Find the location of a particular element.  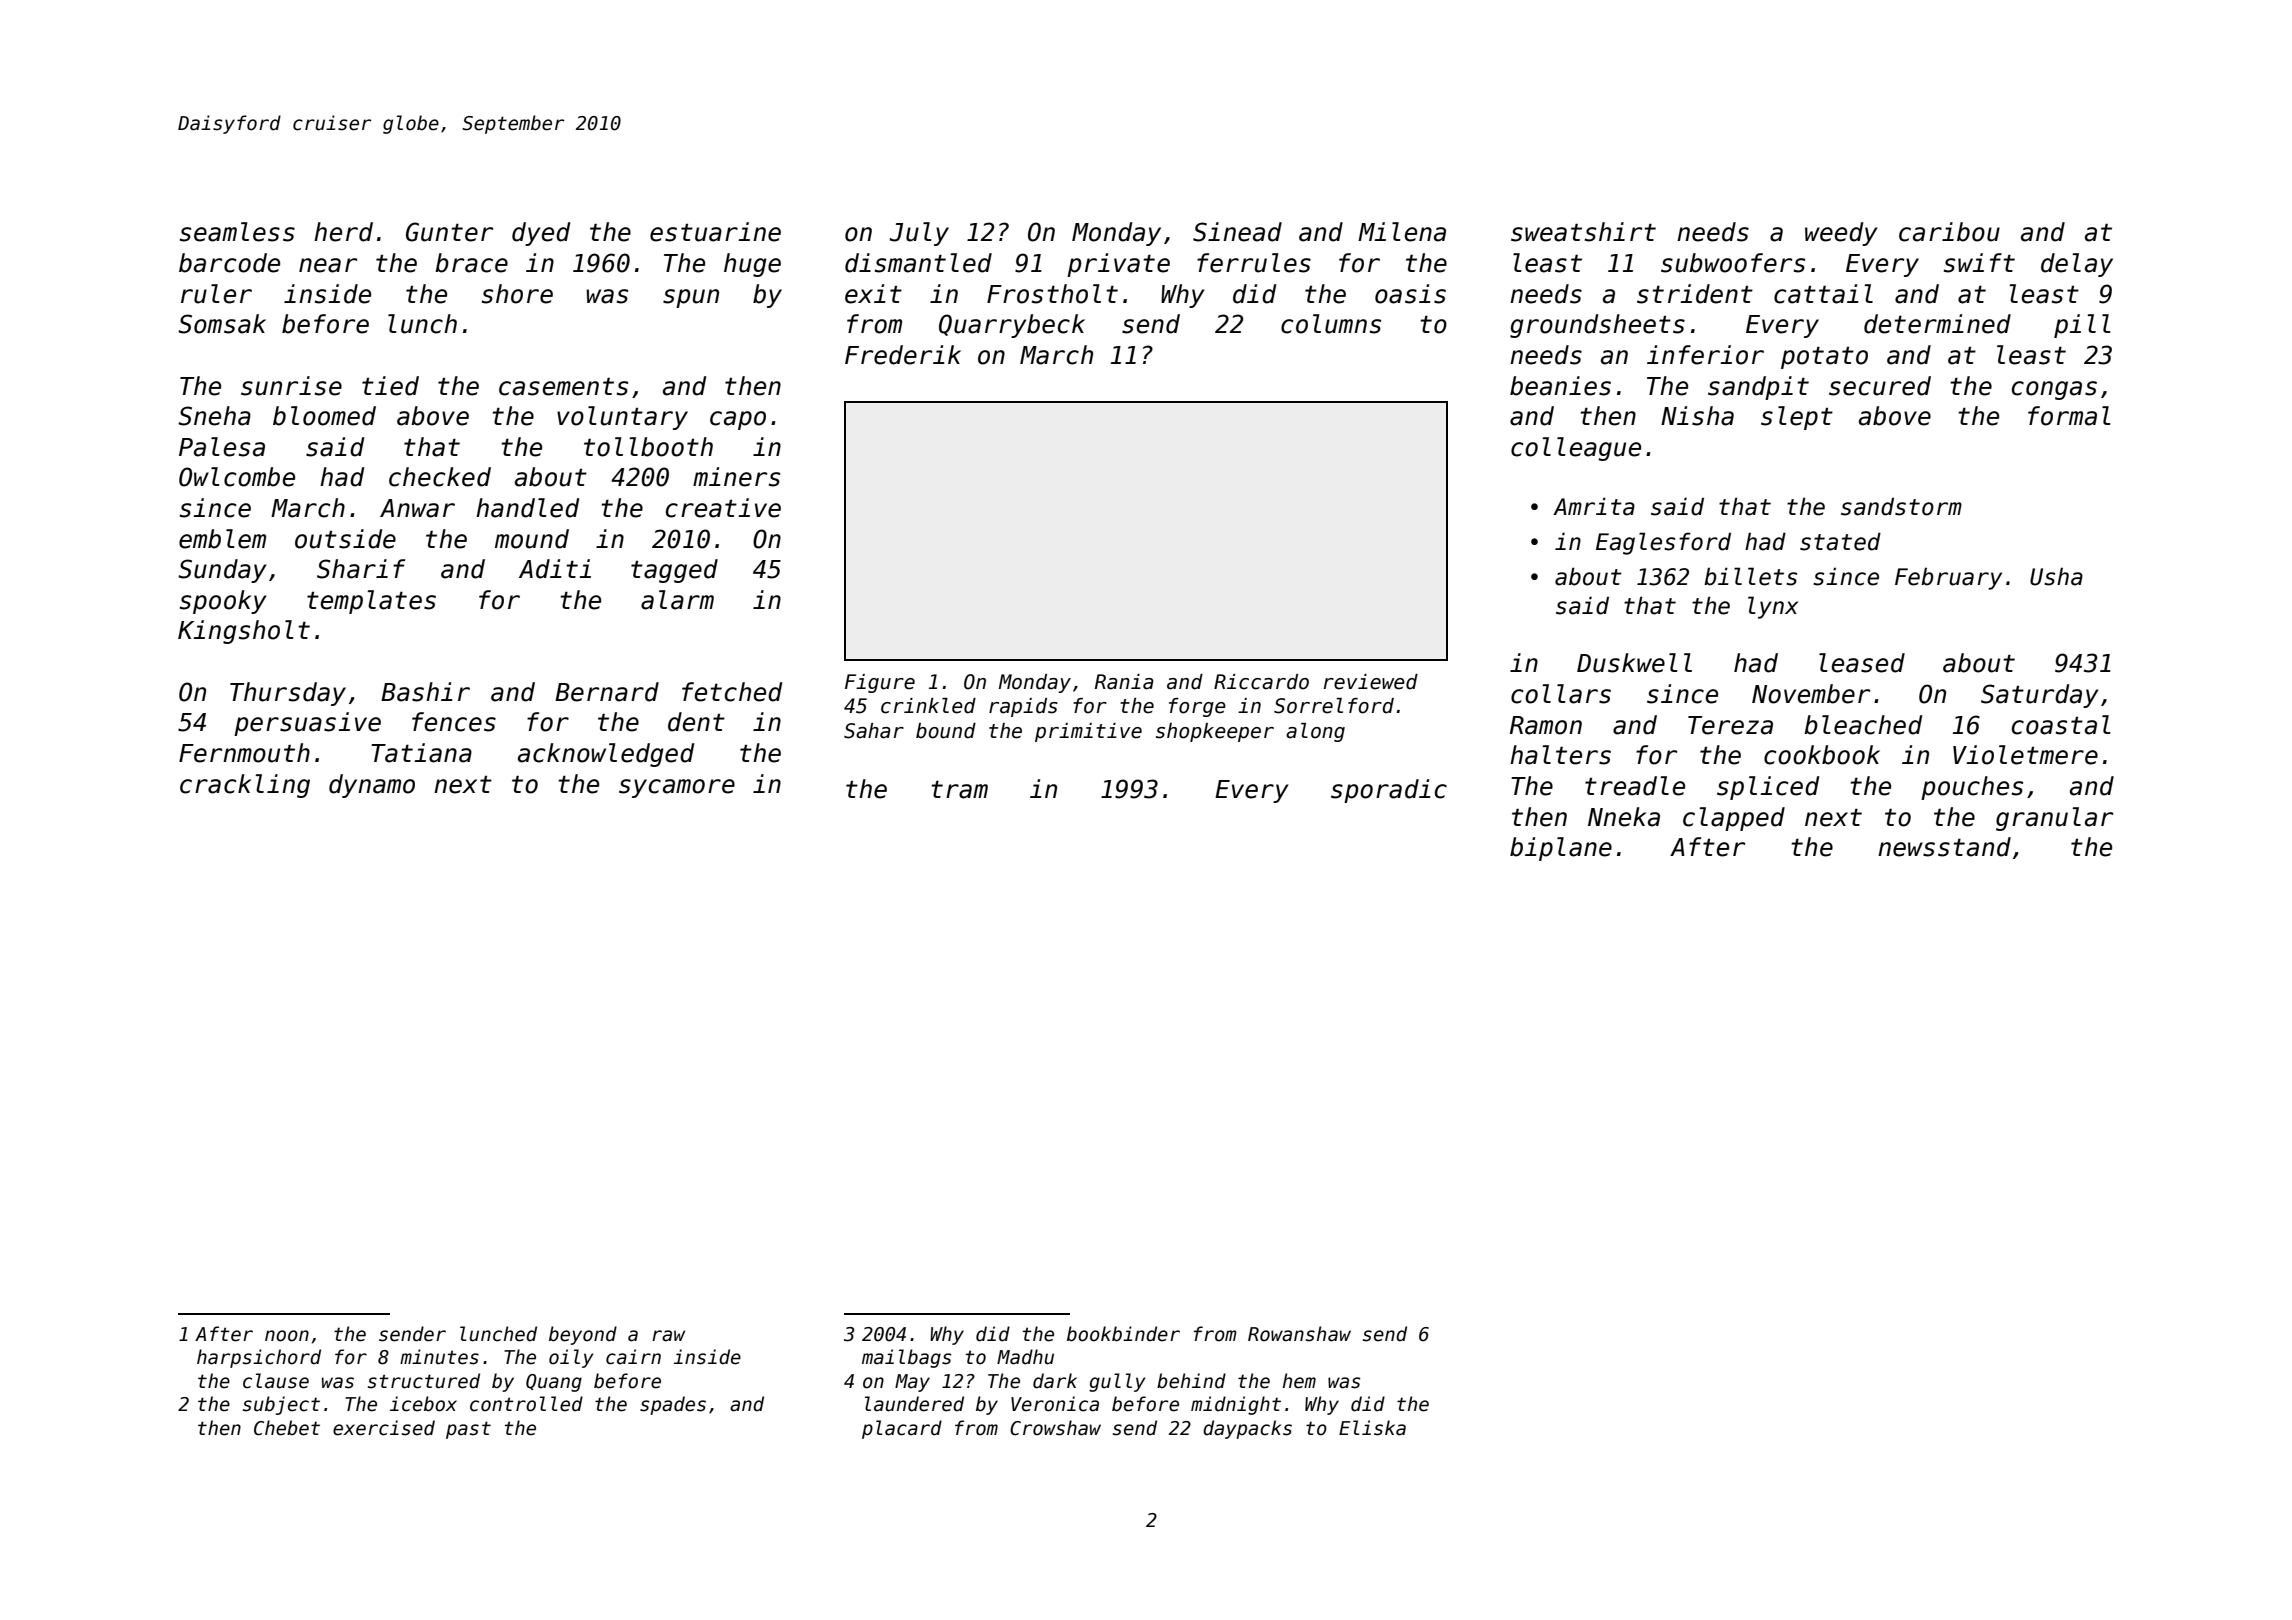

coastal is located at coordinates (2061, 725).
